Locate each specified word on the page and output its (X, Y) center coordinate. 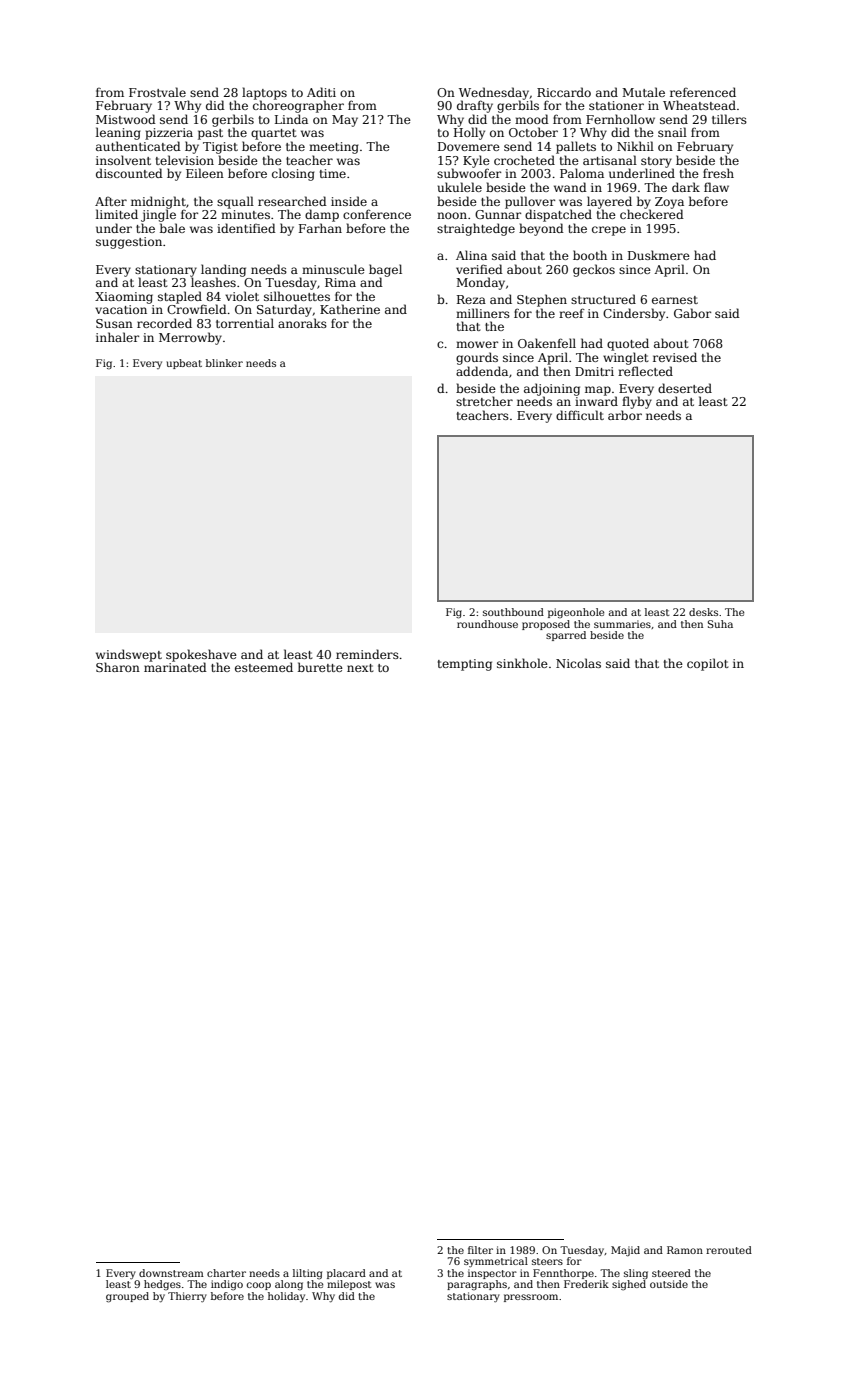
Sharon (118, 667)
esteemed (264, 667)
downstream (171, 1273)
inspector (492, 1274)
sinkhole (522, 663)
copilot (708, 664)
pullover (530, 202)
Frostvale (157, 92)
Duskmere (659, 255)
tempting (465, 665)
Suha (720, 624)
